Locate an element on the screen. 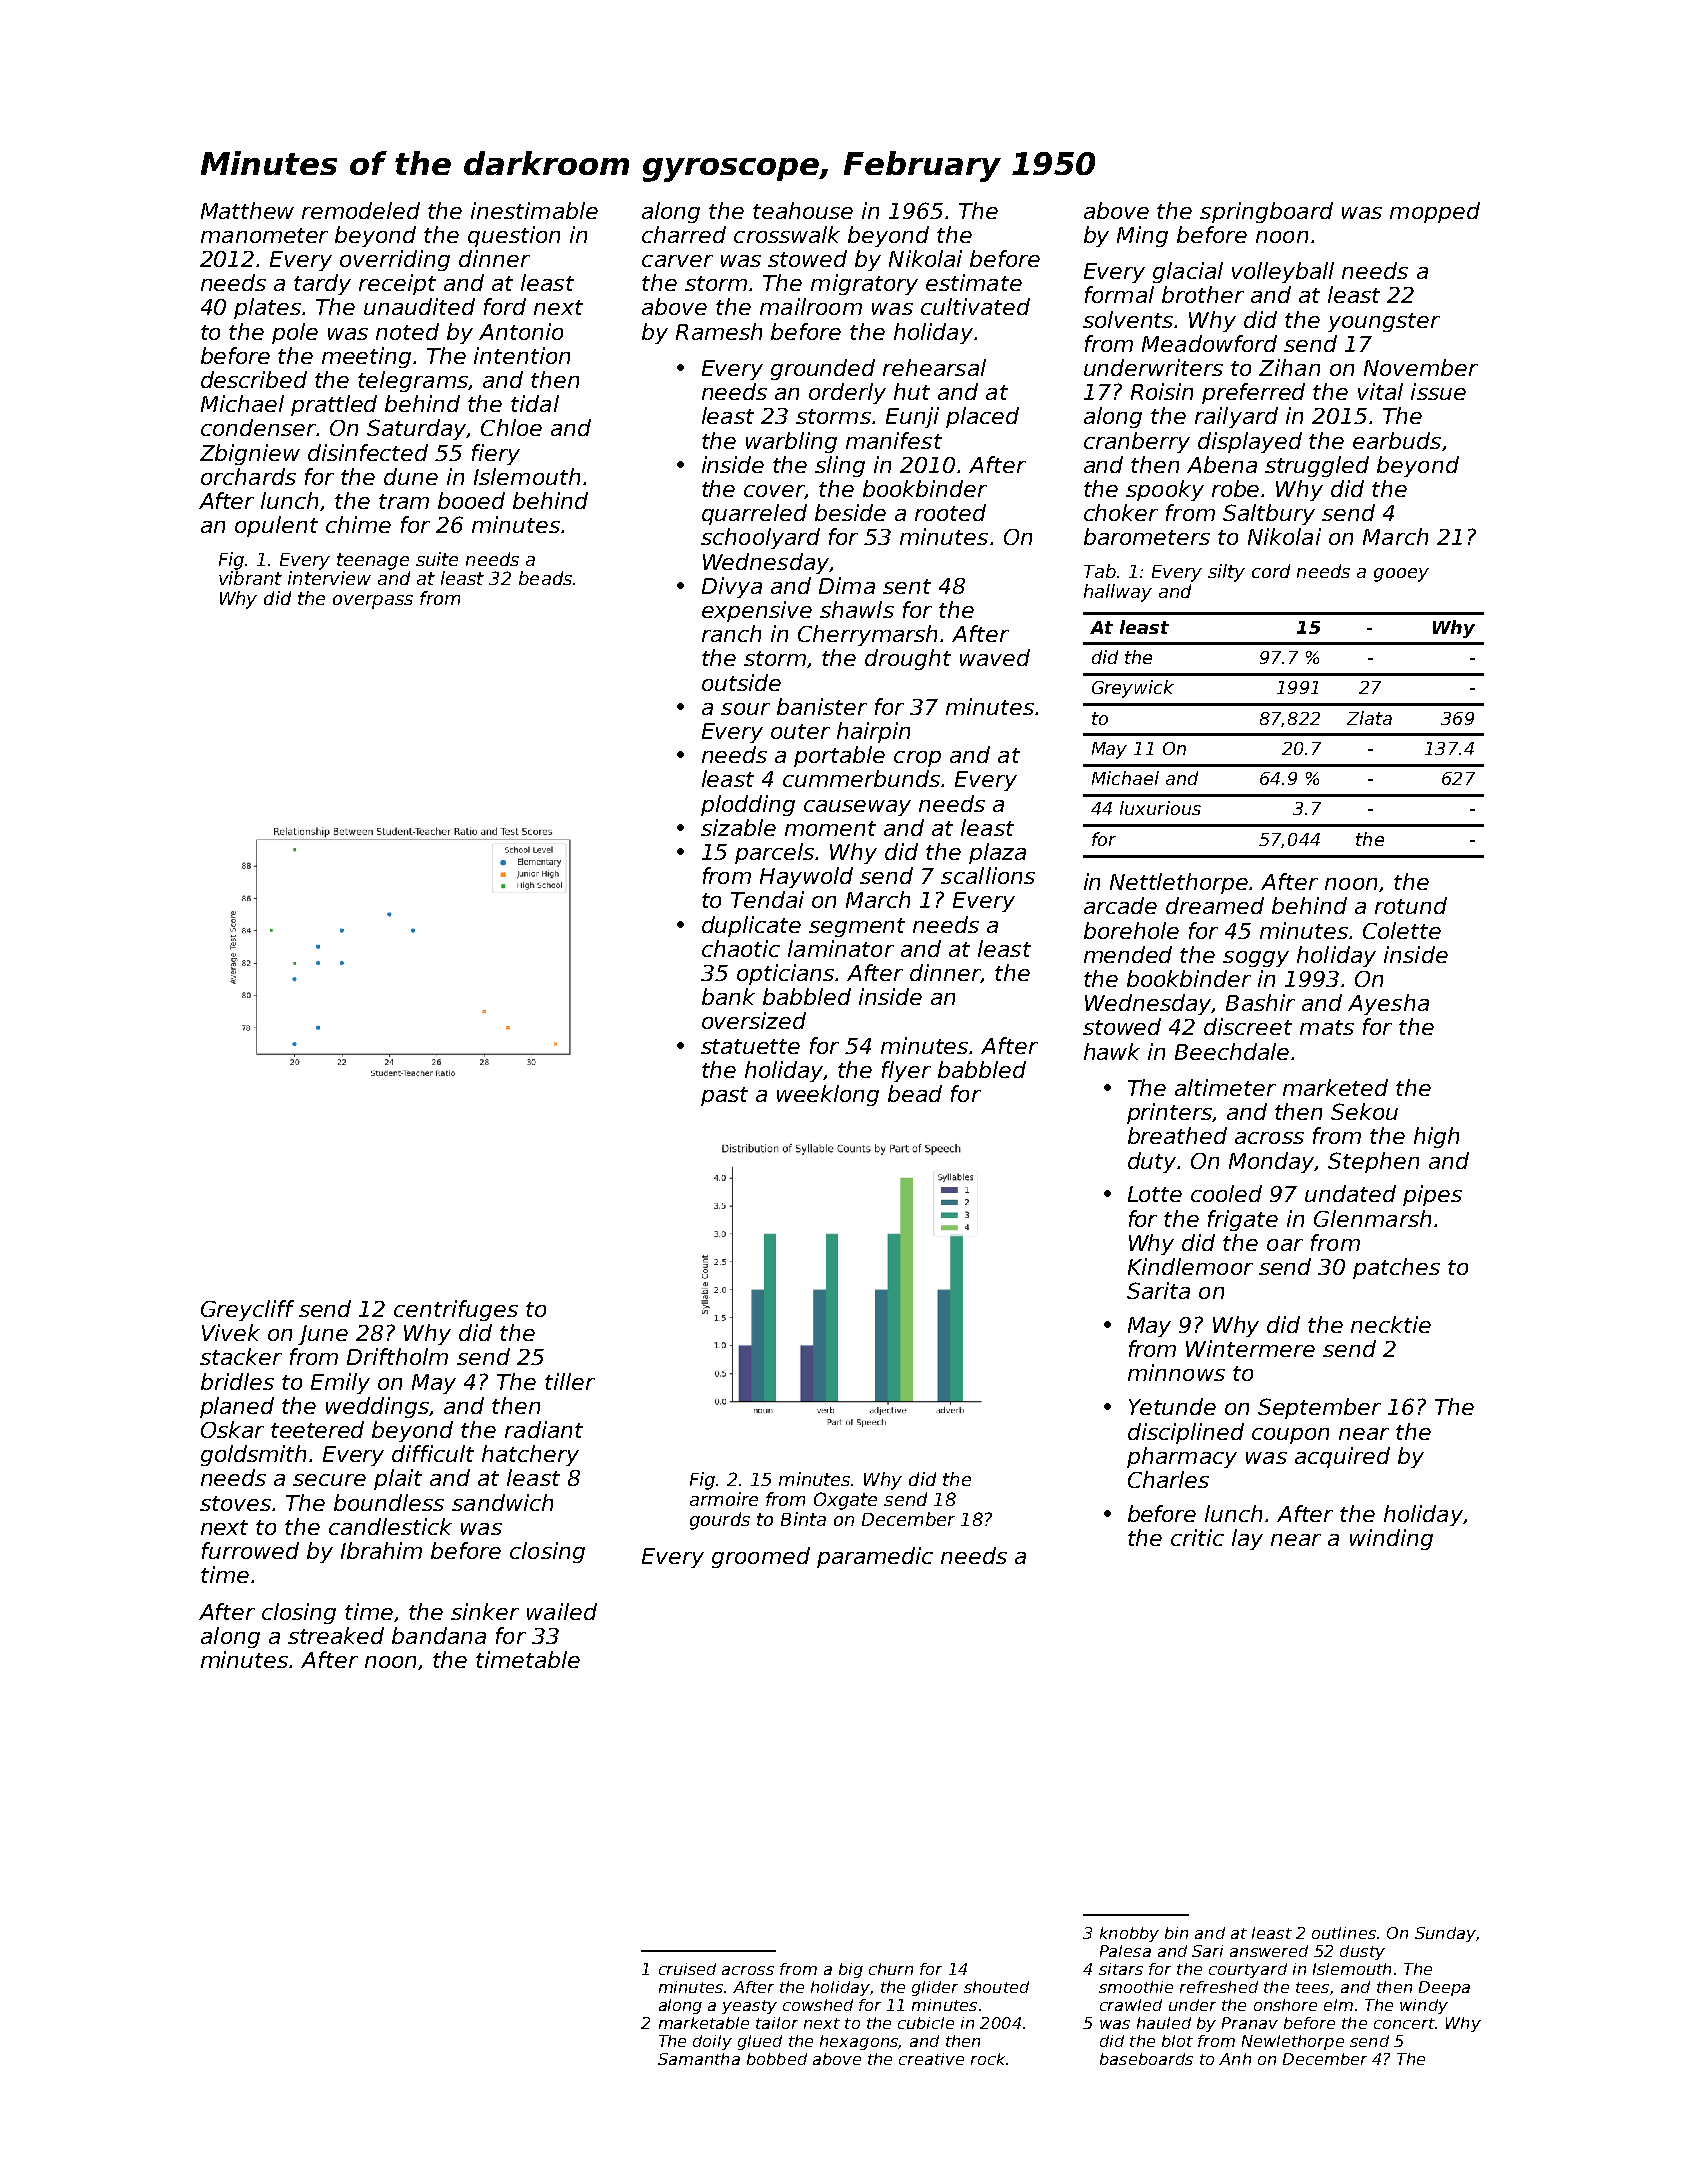  cruised is located at coordinates (687, 1969).
